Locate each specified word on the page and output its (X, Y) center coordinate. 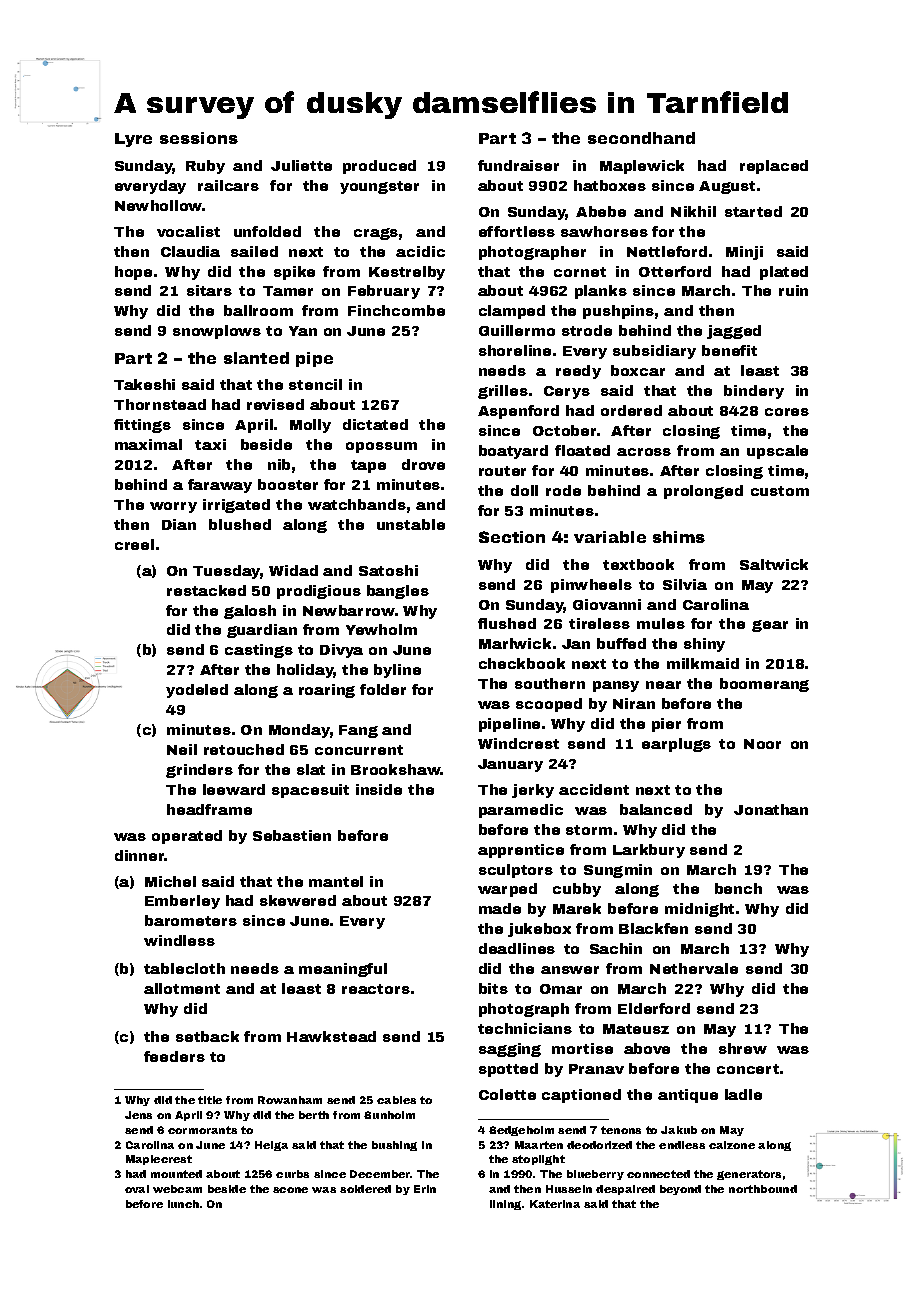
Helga (271, 1146)
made (500, 908)
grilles (503, 392)
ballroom (258, 310)
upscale (777, 452)
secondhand (641, 138)
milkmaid (703, 663)
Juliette (301, 165)
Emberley (182, 902)
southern (550, 683)
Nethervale (694, 968)
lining (505, 1205)
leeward (234, 789)
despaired (625, 1190)
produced (379, 167)
